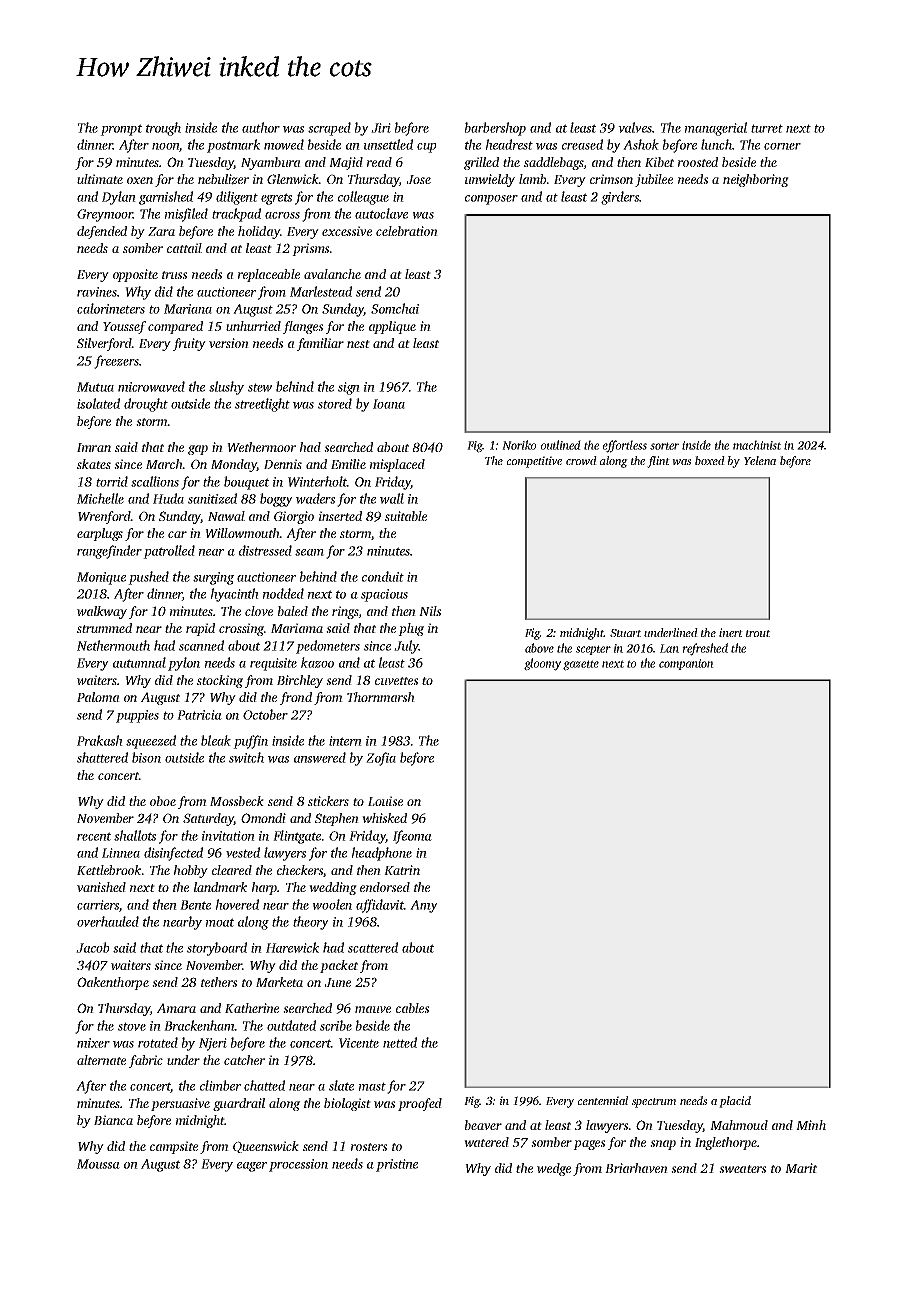 This image has height=1316, width=908. I want to click on Njeri, so click(213, 1044).
